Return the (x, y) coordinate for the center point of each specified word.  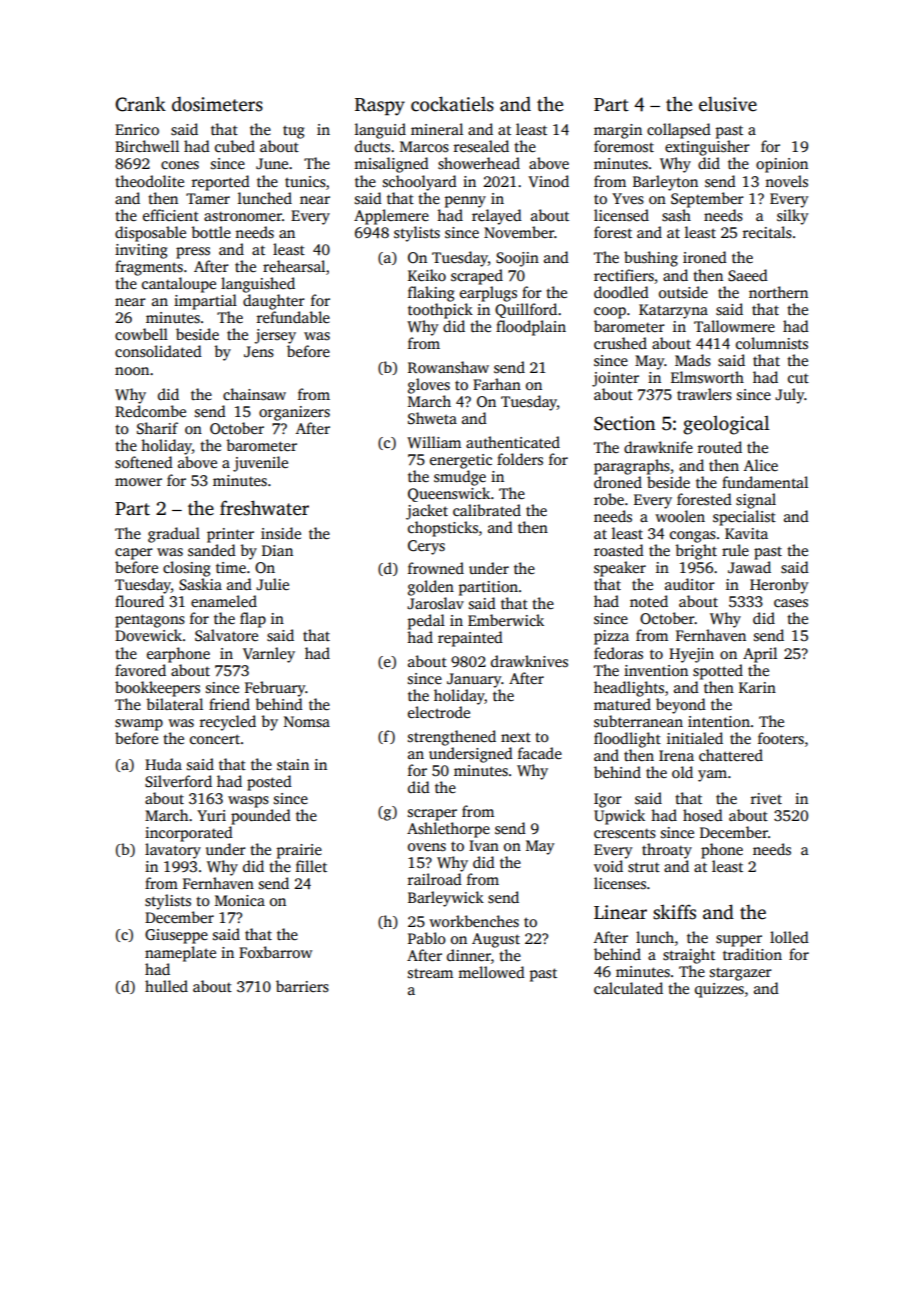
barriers (302, 986)
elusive (728, 104)
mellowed (491, 972)
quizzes (719, 990)
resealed (481, 146)
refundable (293, 317)
